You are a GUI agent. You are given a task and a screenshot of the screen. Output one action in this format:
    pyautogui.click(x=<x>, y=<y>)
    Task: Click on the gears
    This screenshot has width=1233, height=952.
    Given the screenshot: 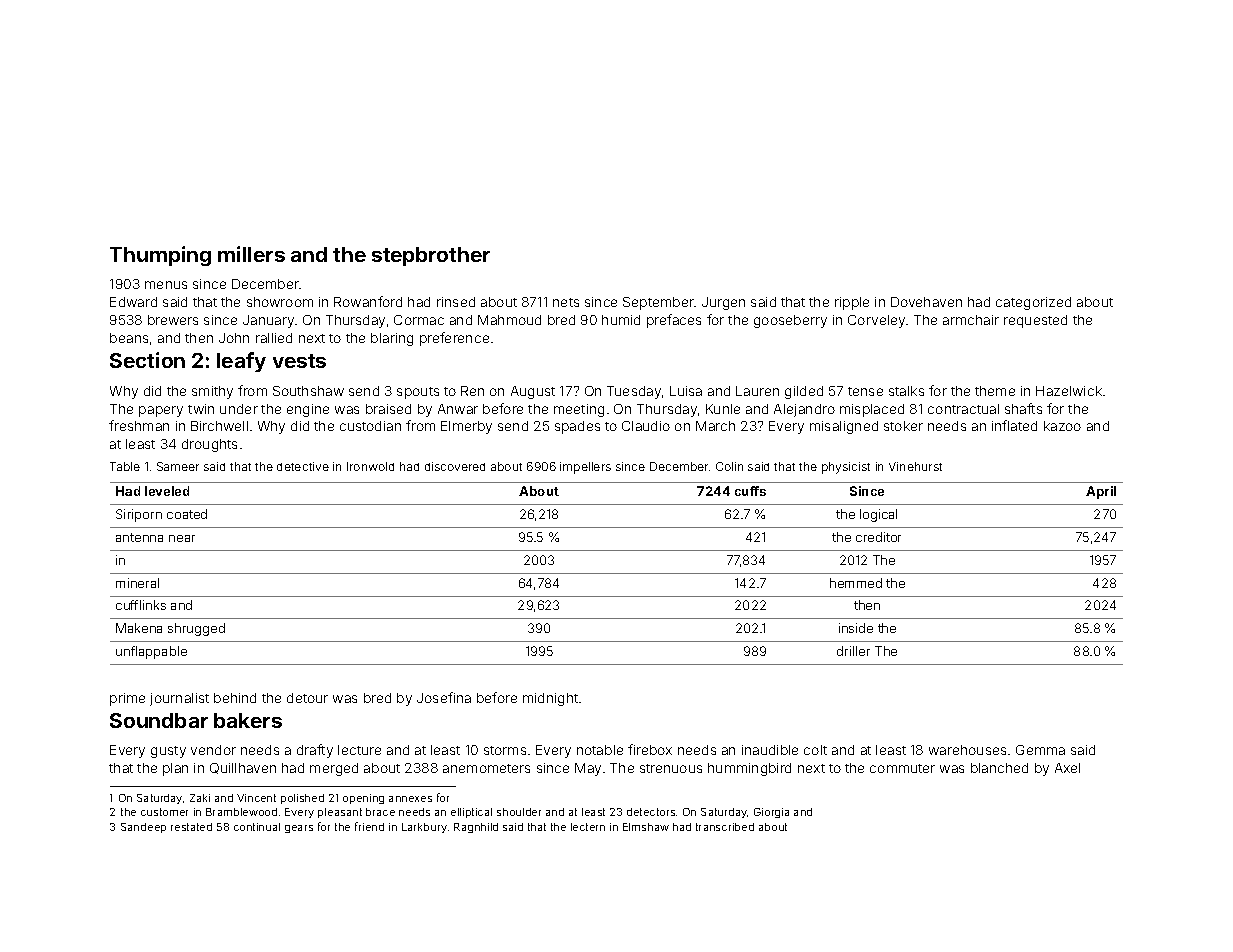 What is the action you would take?
    pyautogui.click(x=299, y=829)
